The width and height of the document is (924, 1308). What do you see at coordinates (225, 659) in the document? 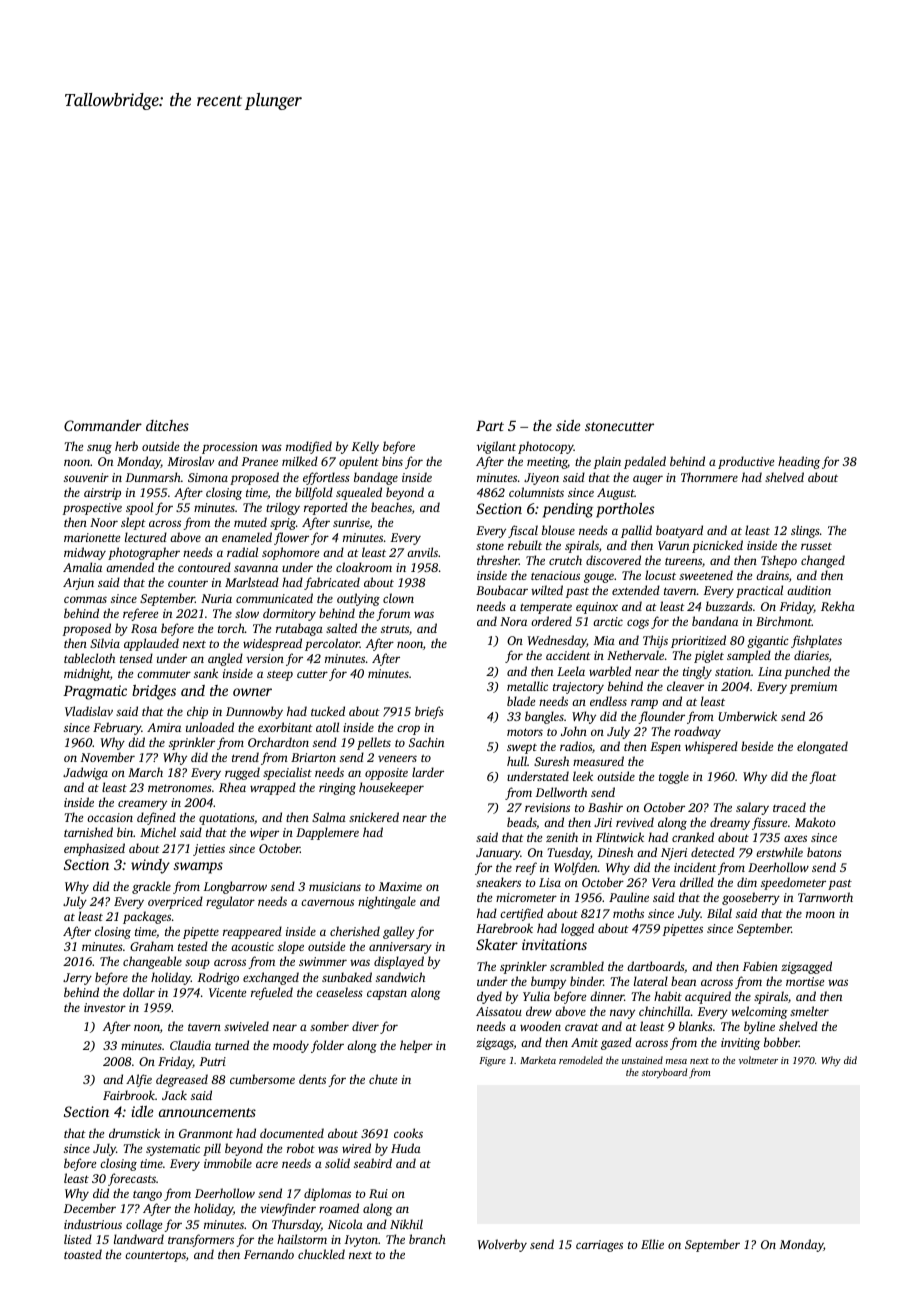
I see `angled` at bounding box center [225, 659].
